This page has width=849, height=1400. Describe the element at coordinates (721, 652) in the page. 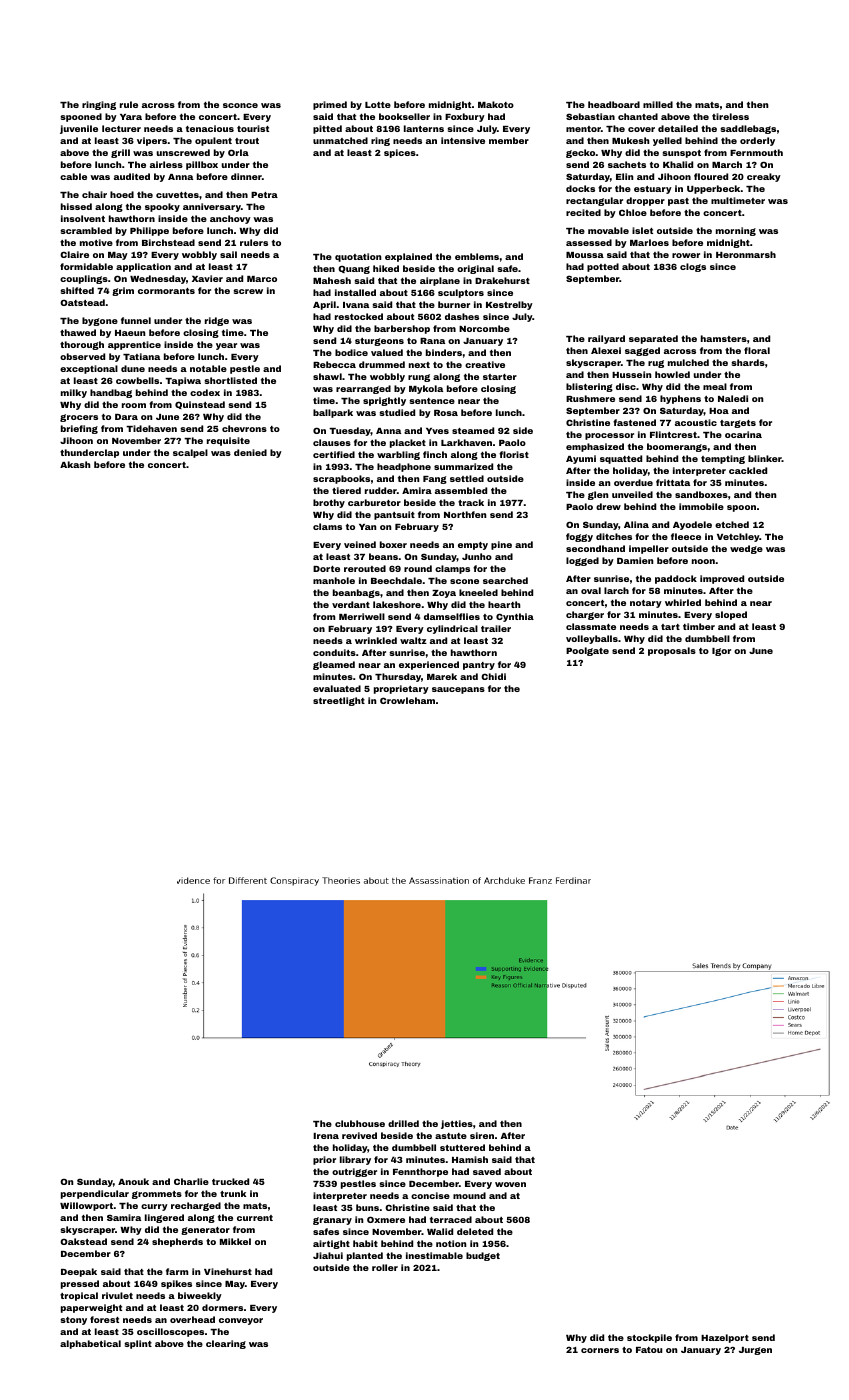

I see `Igor` at that location.
